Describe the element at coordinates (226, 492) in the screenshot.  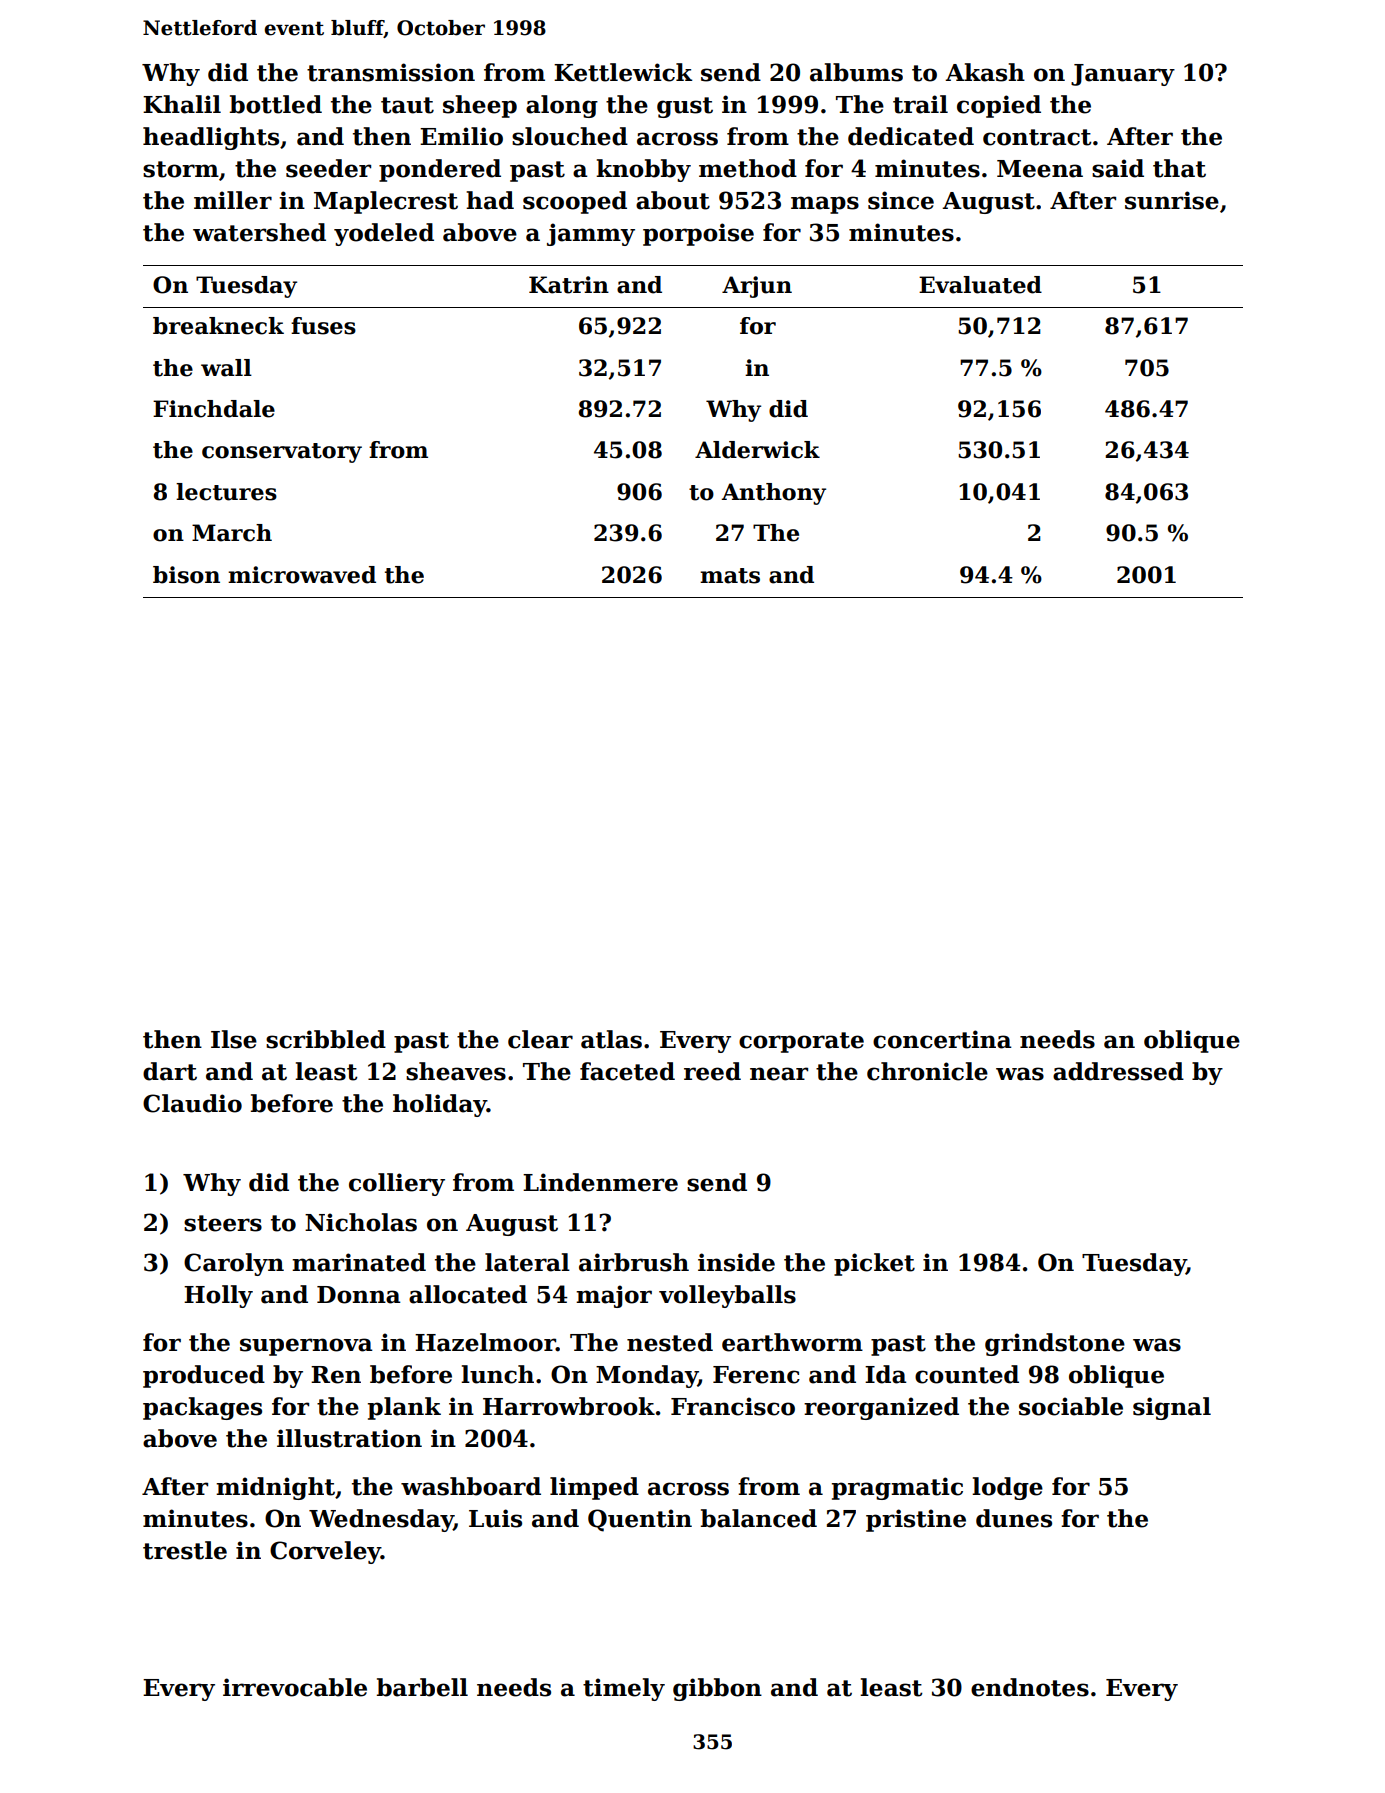
I see `lectures` at that location.
